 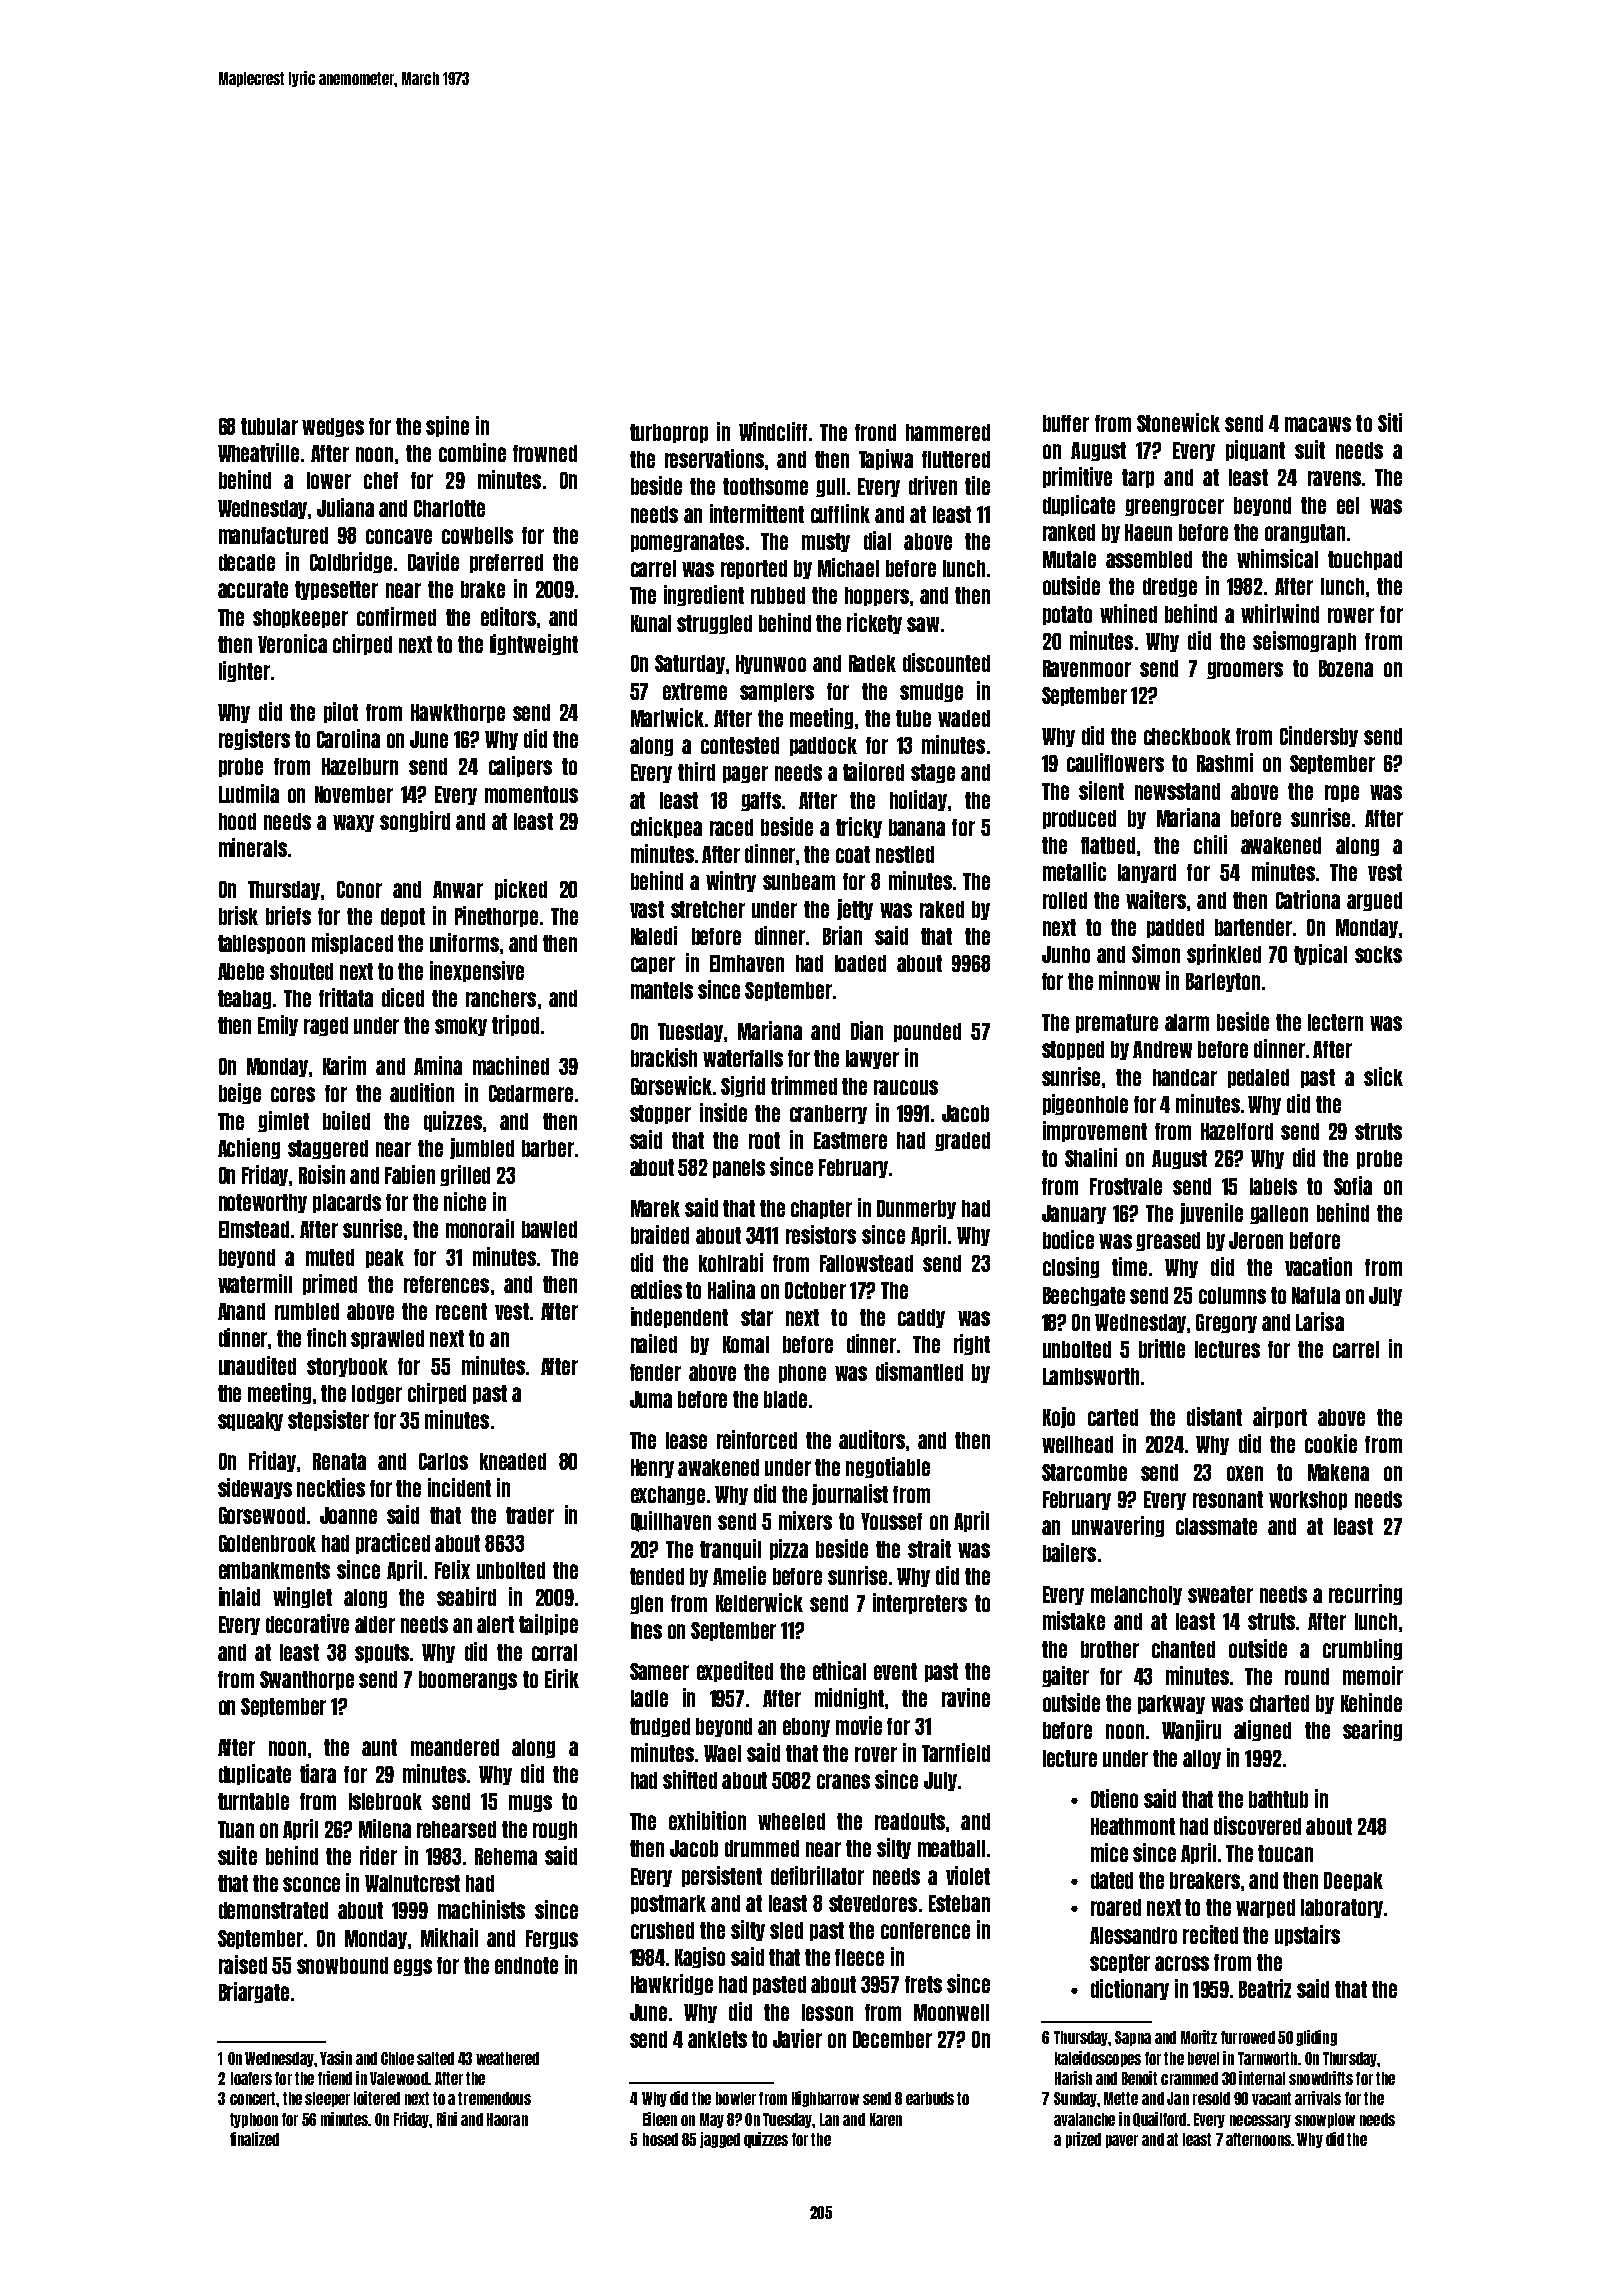 What do you see at coordinates (526, 1965) in the screenshot?
I see `endnote` at bounding box center [526, 1965].
